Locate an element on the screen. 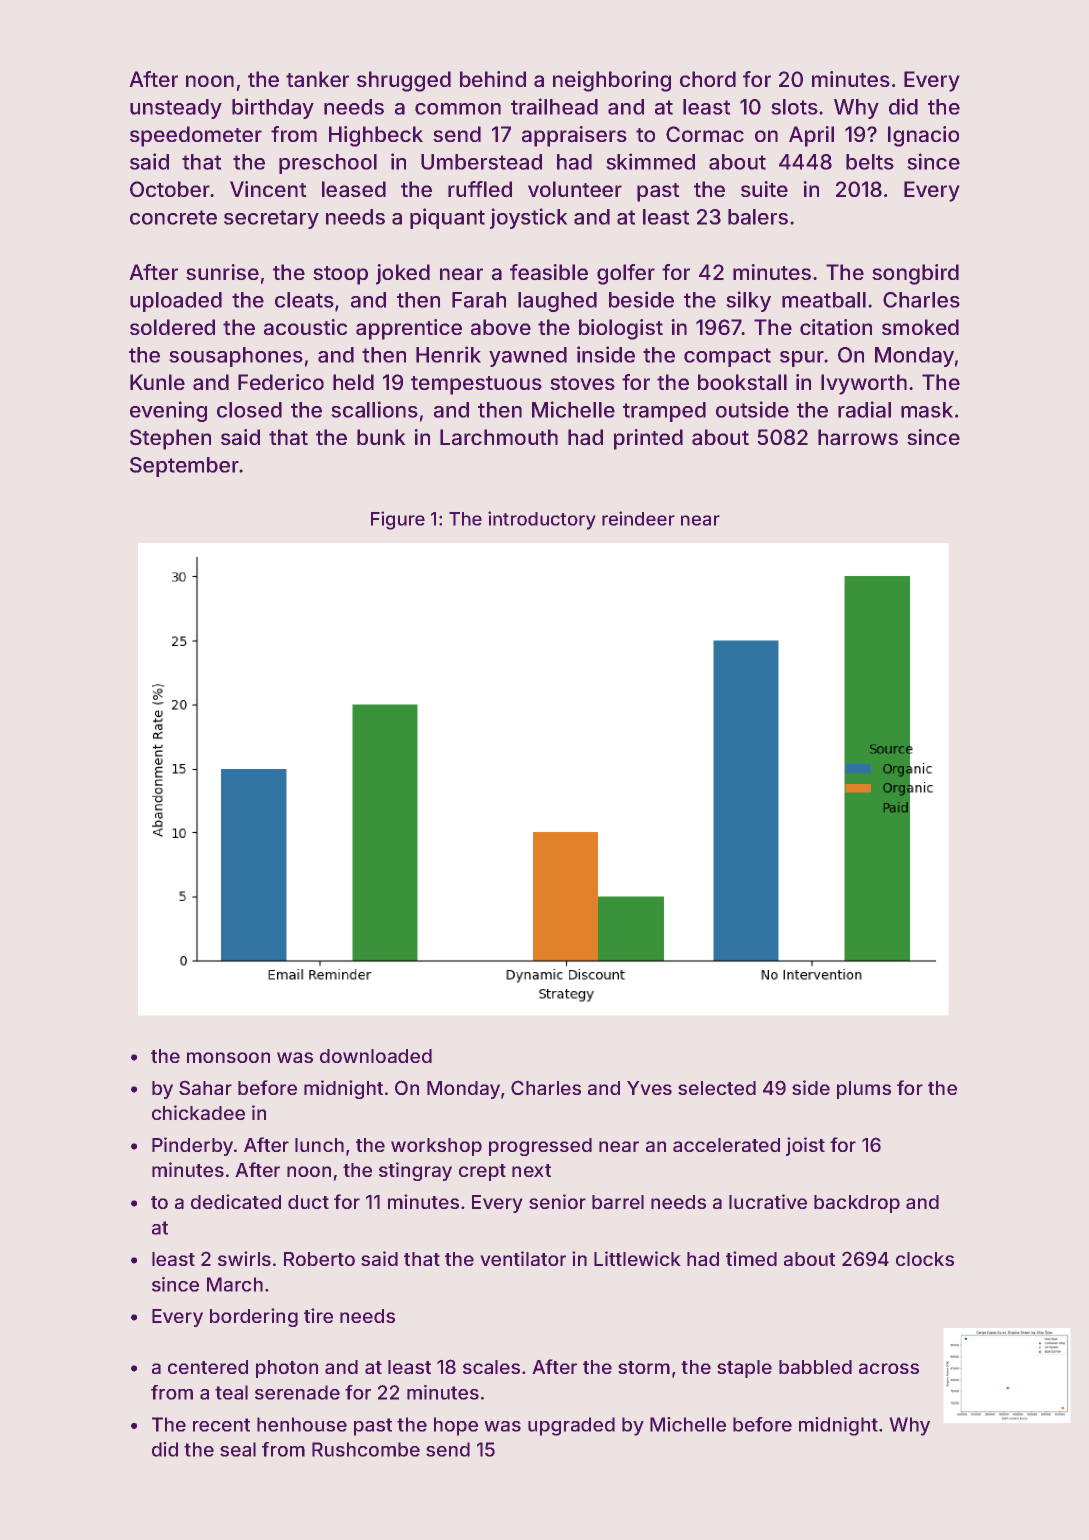 The height and width of the screenshot is (1540, 1089). Yves is located at coordinates (649, 1088).
